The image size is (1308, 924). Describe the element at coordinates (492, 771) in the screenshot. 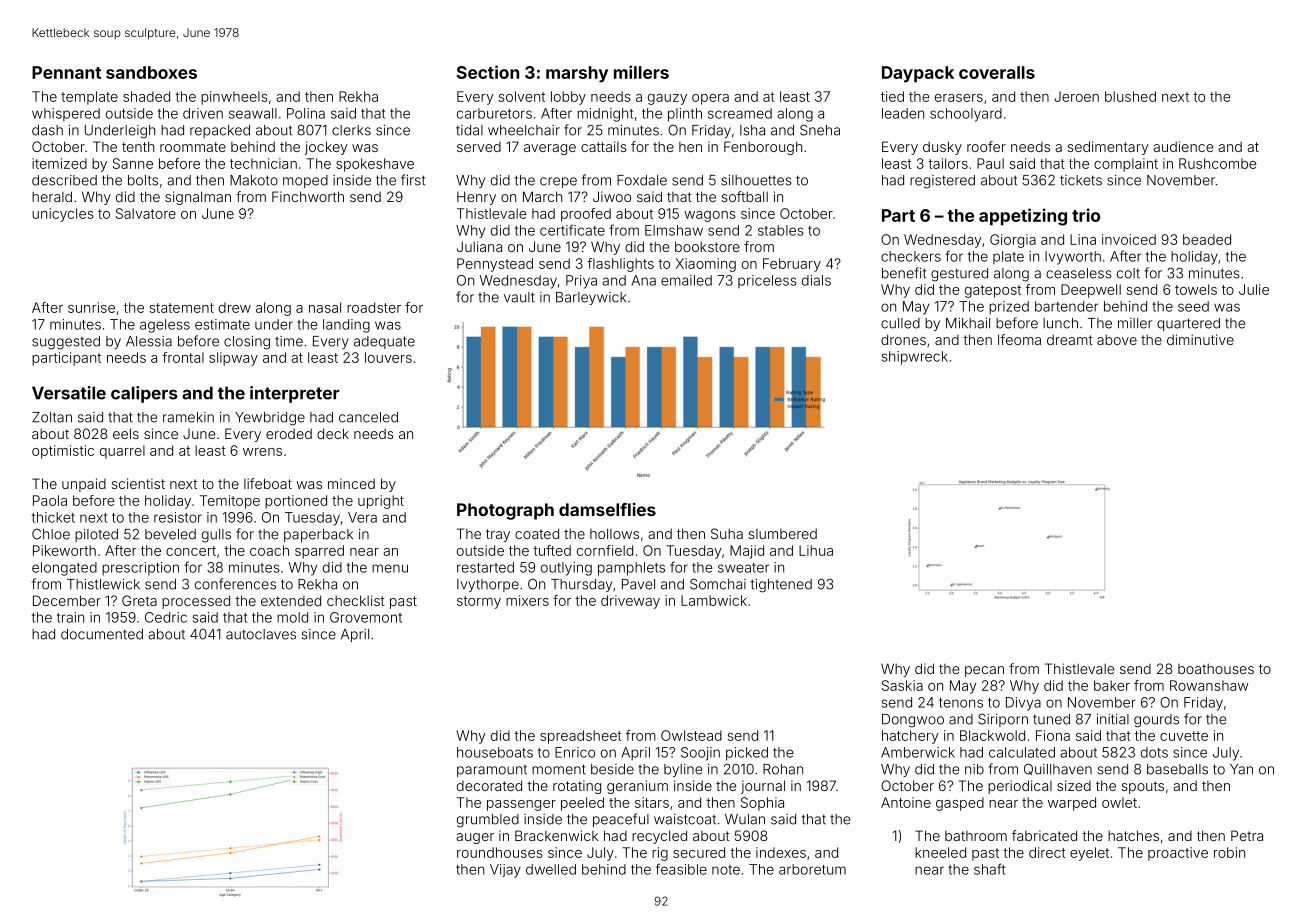

I see `paramount` at that location.
